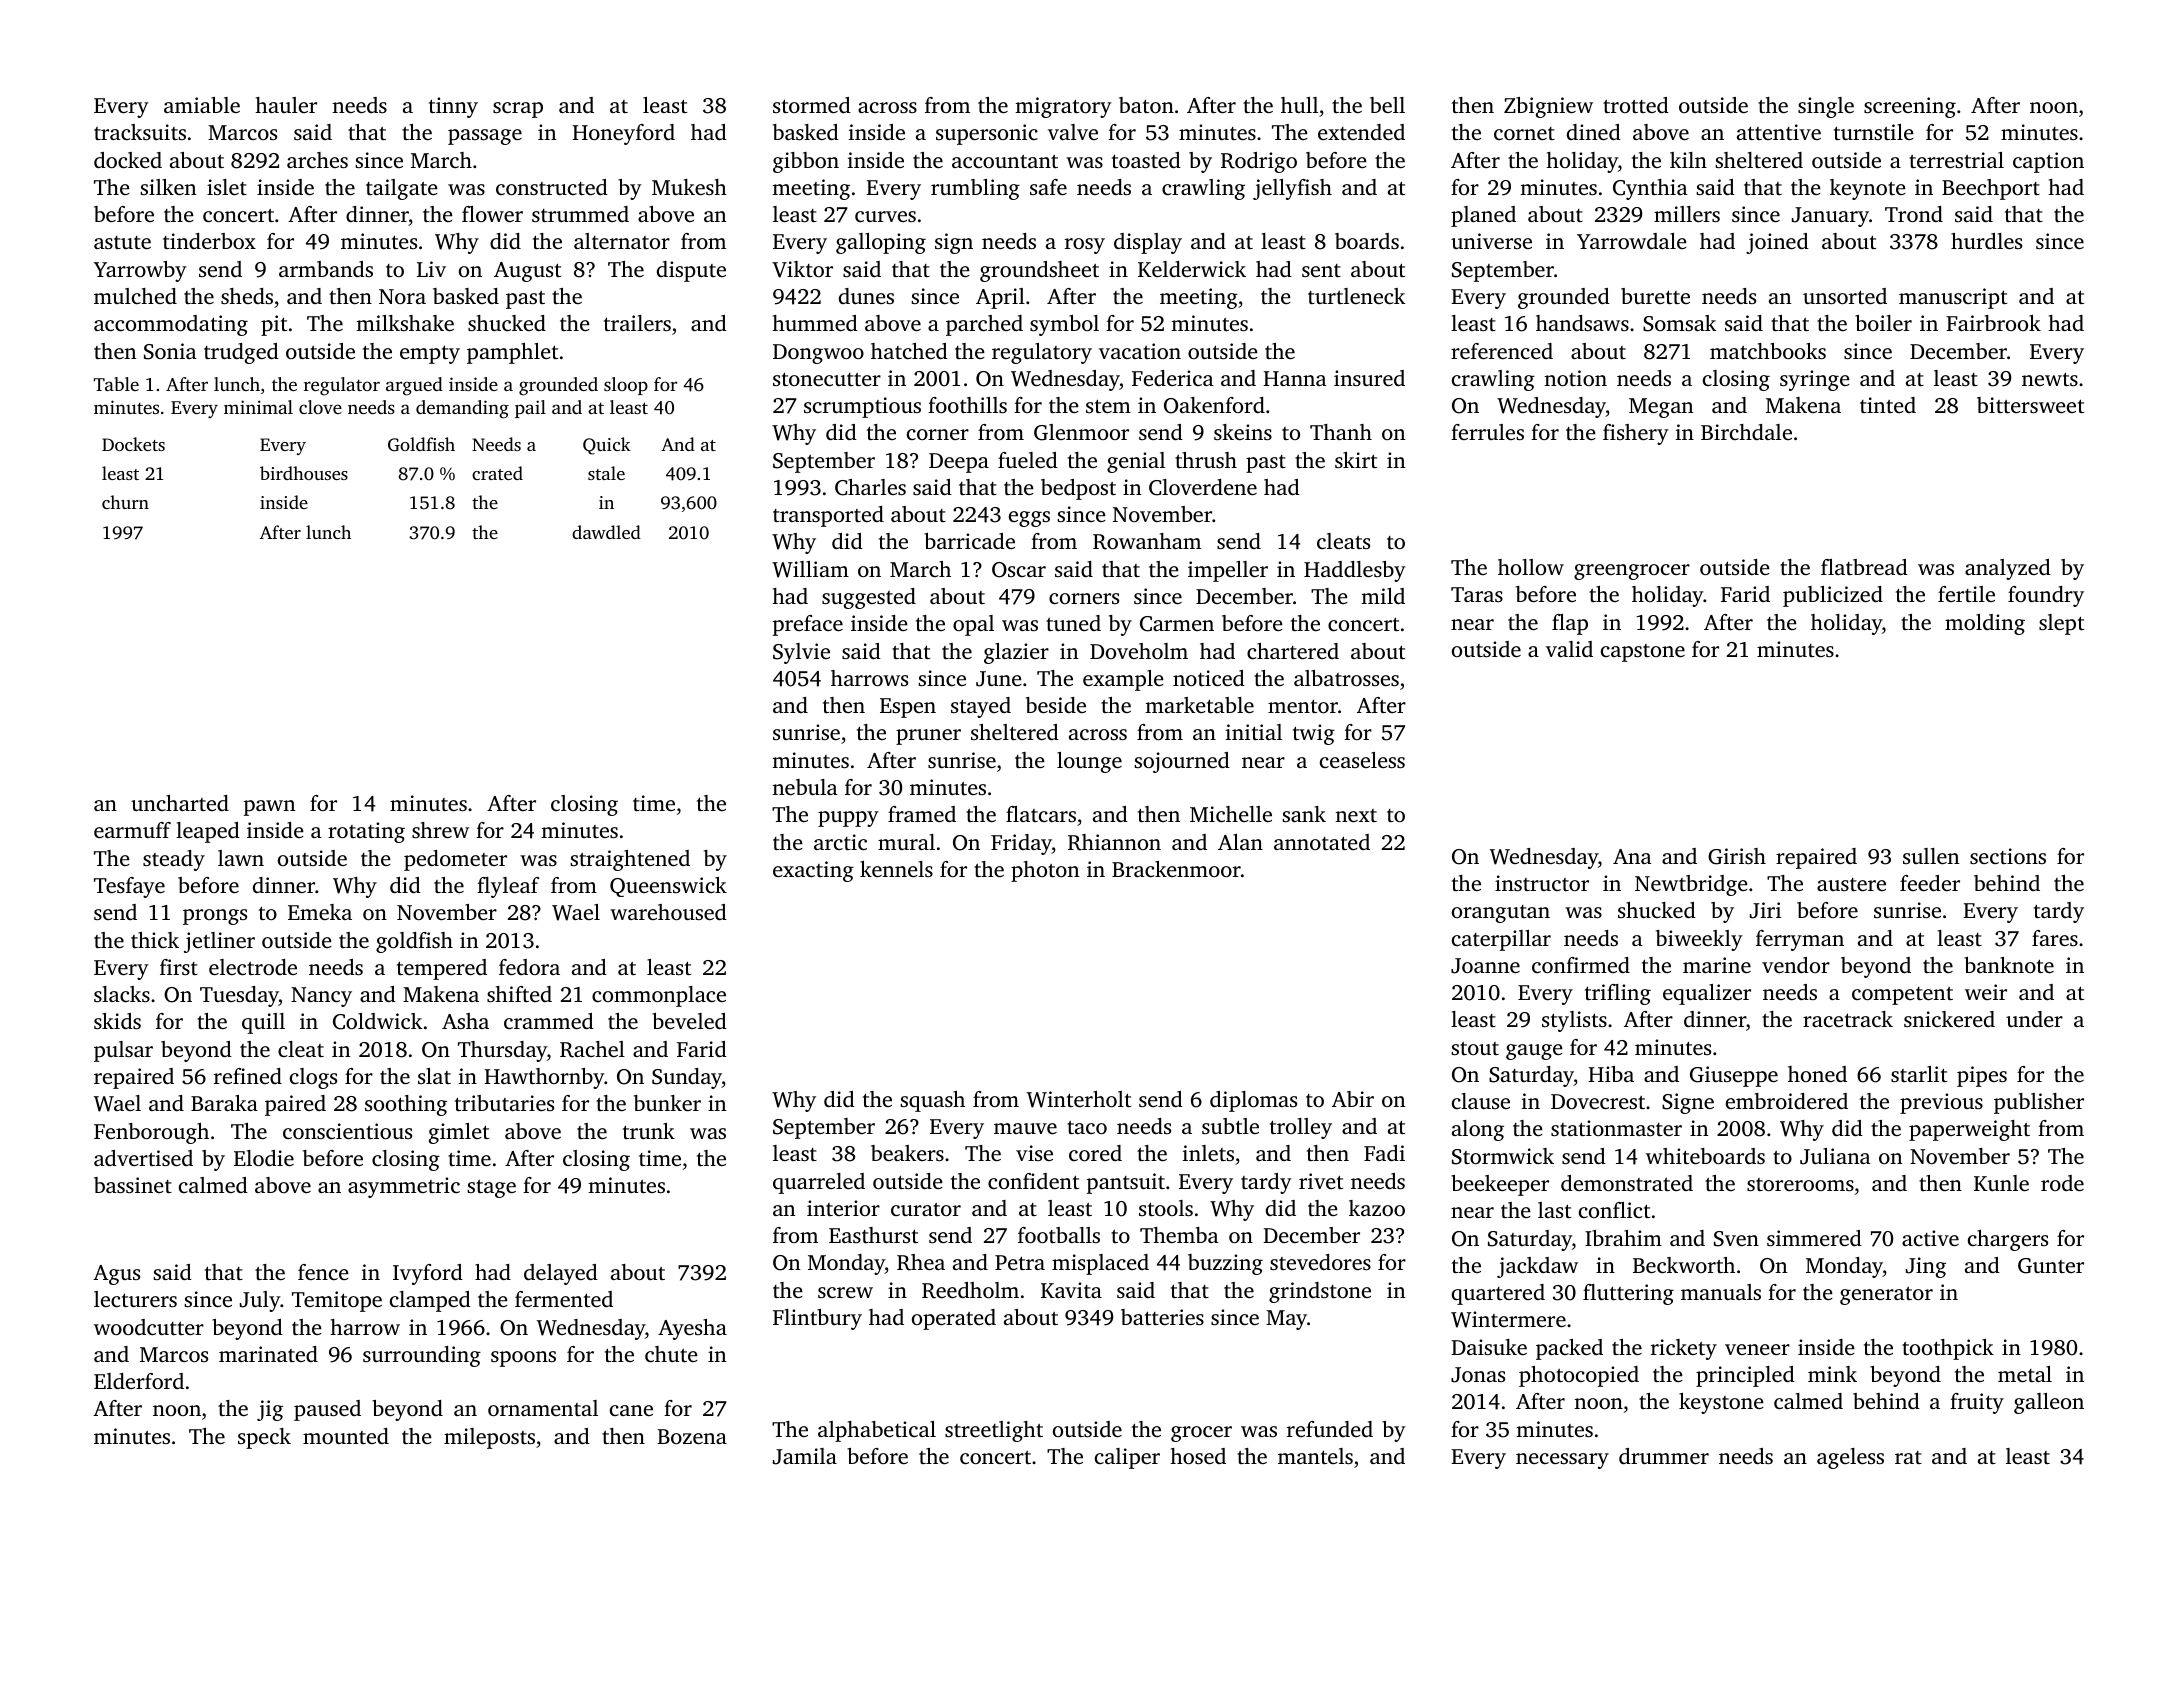 This page has width=2178, height=1683. What do you see at coordinates (1127, 1458) in the page?
I see `caliper` at bounding box center [1127, 1458].
